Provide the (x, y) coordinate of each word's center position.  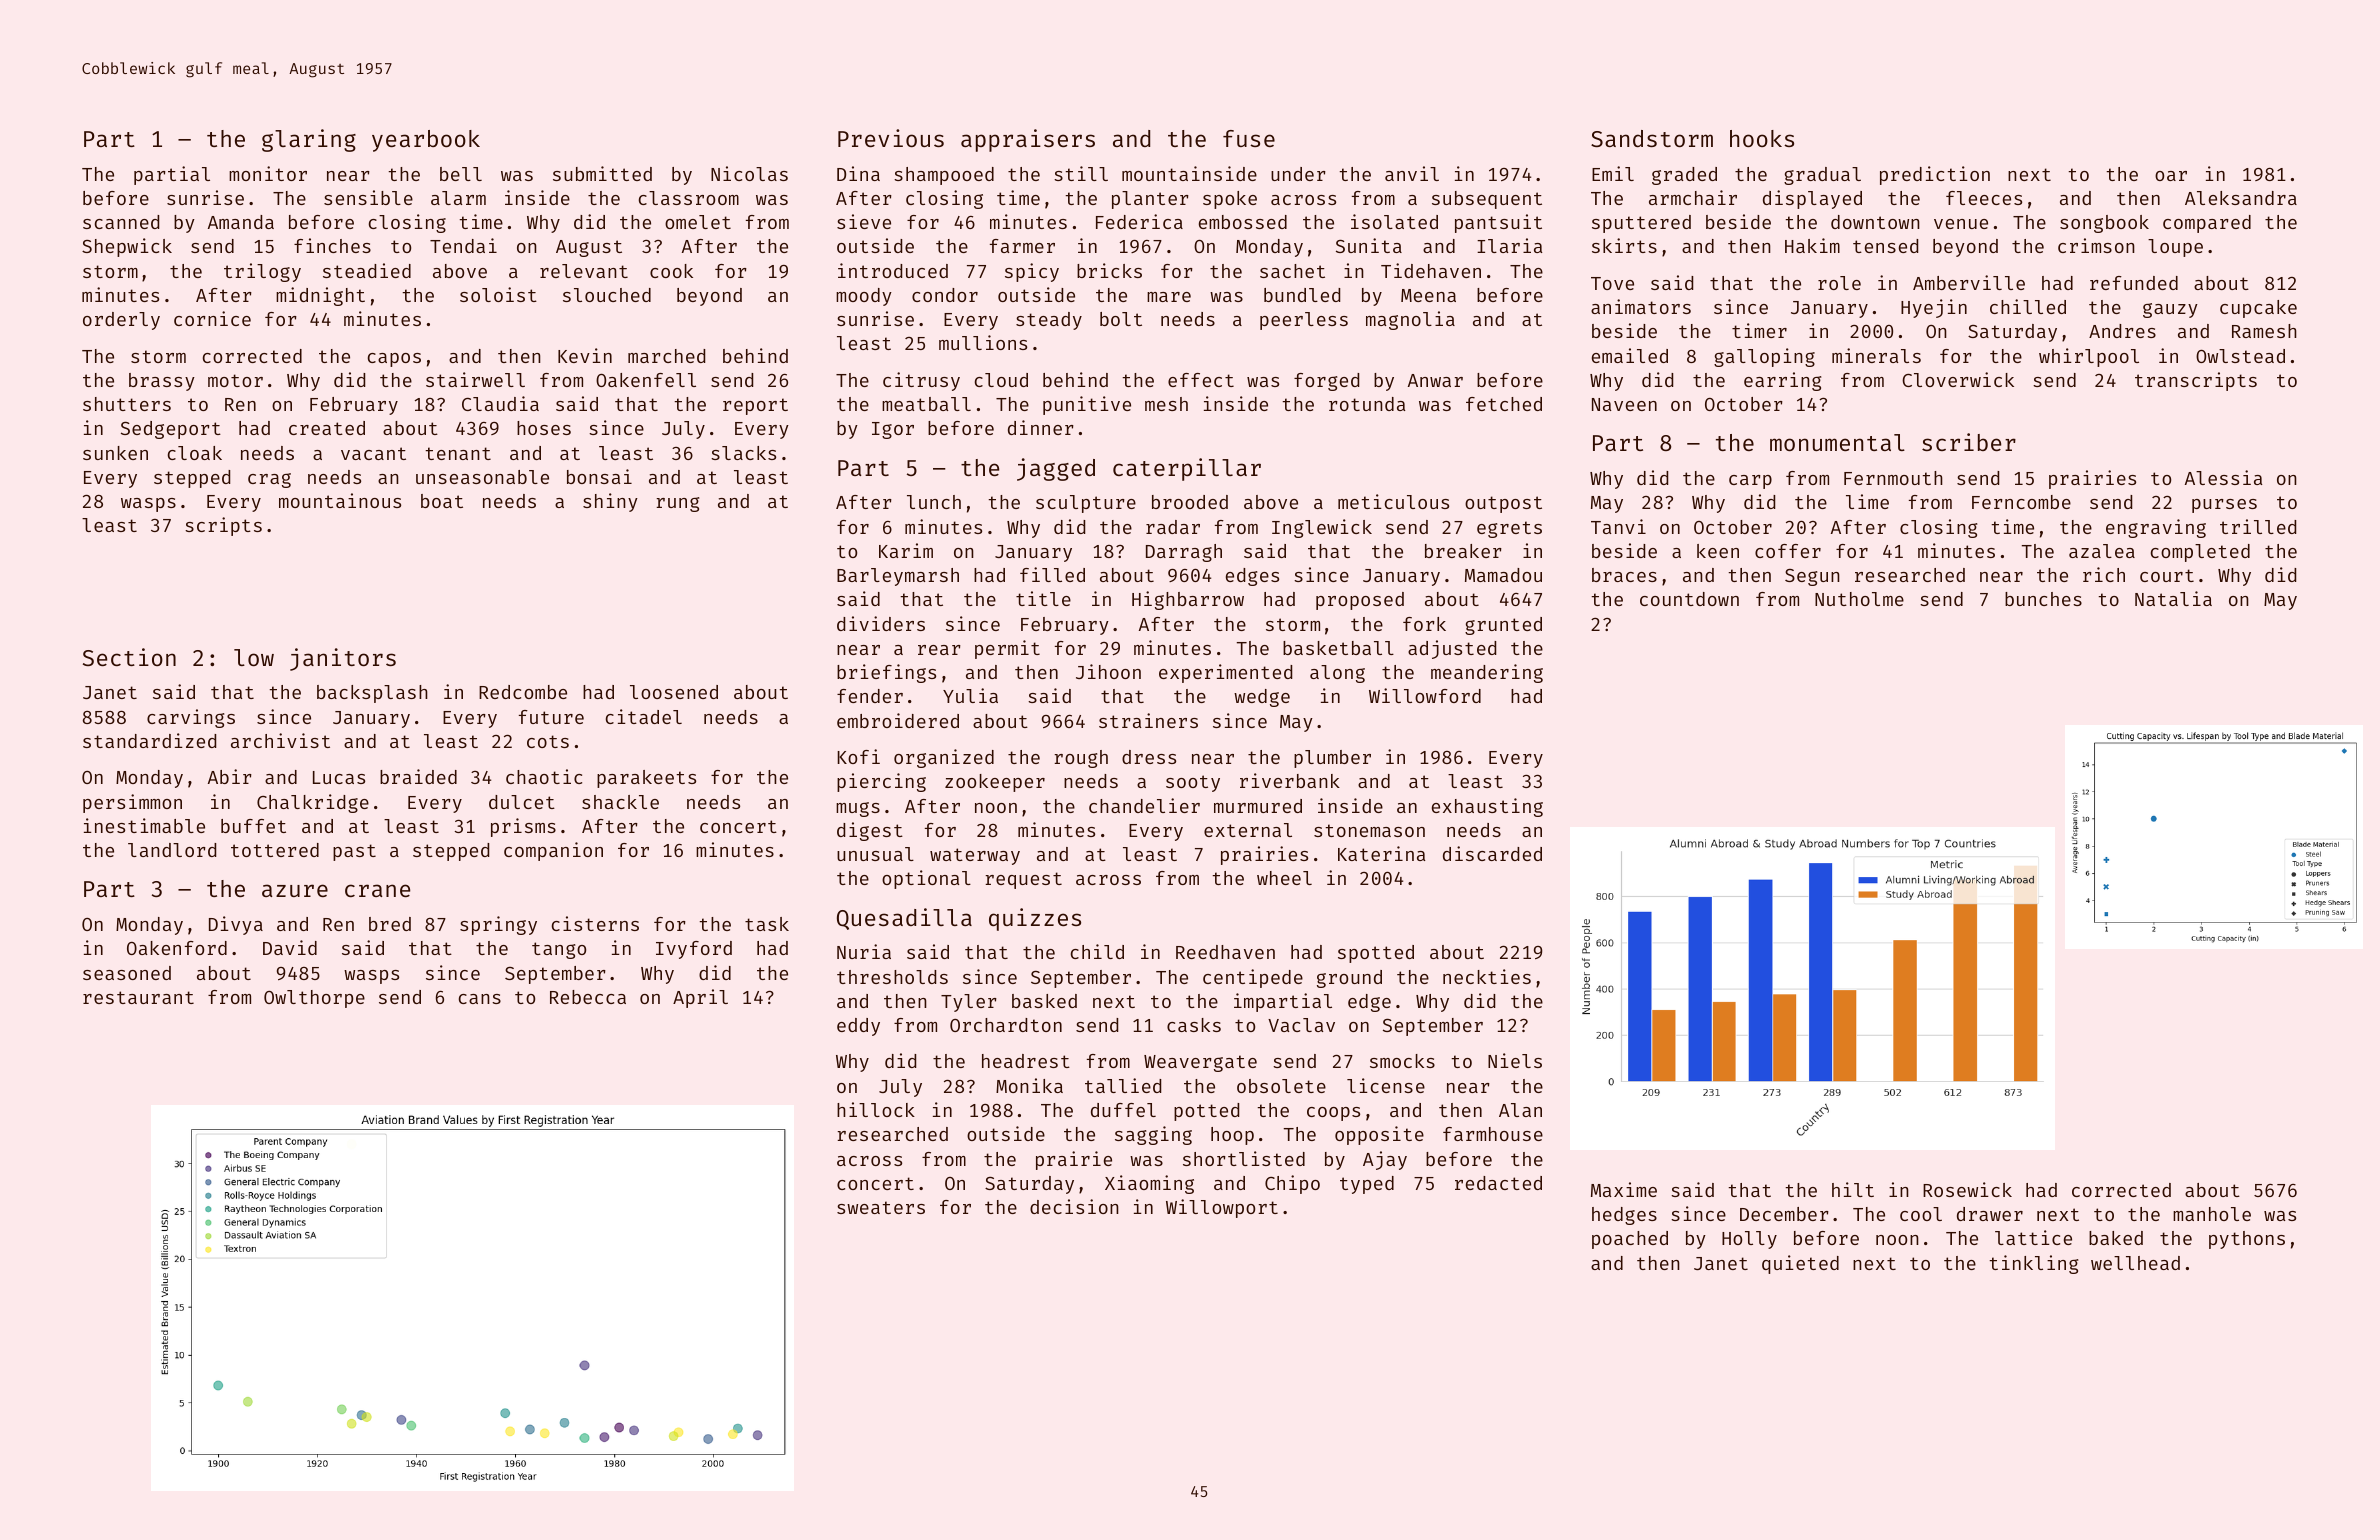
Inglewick (1322, 528)
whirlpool (2089, 357)
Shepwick (127, 247)
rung (677, 504)
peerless (1304, 321)
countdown (1689, 599)
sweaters (881, 1207)
